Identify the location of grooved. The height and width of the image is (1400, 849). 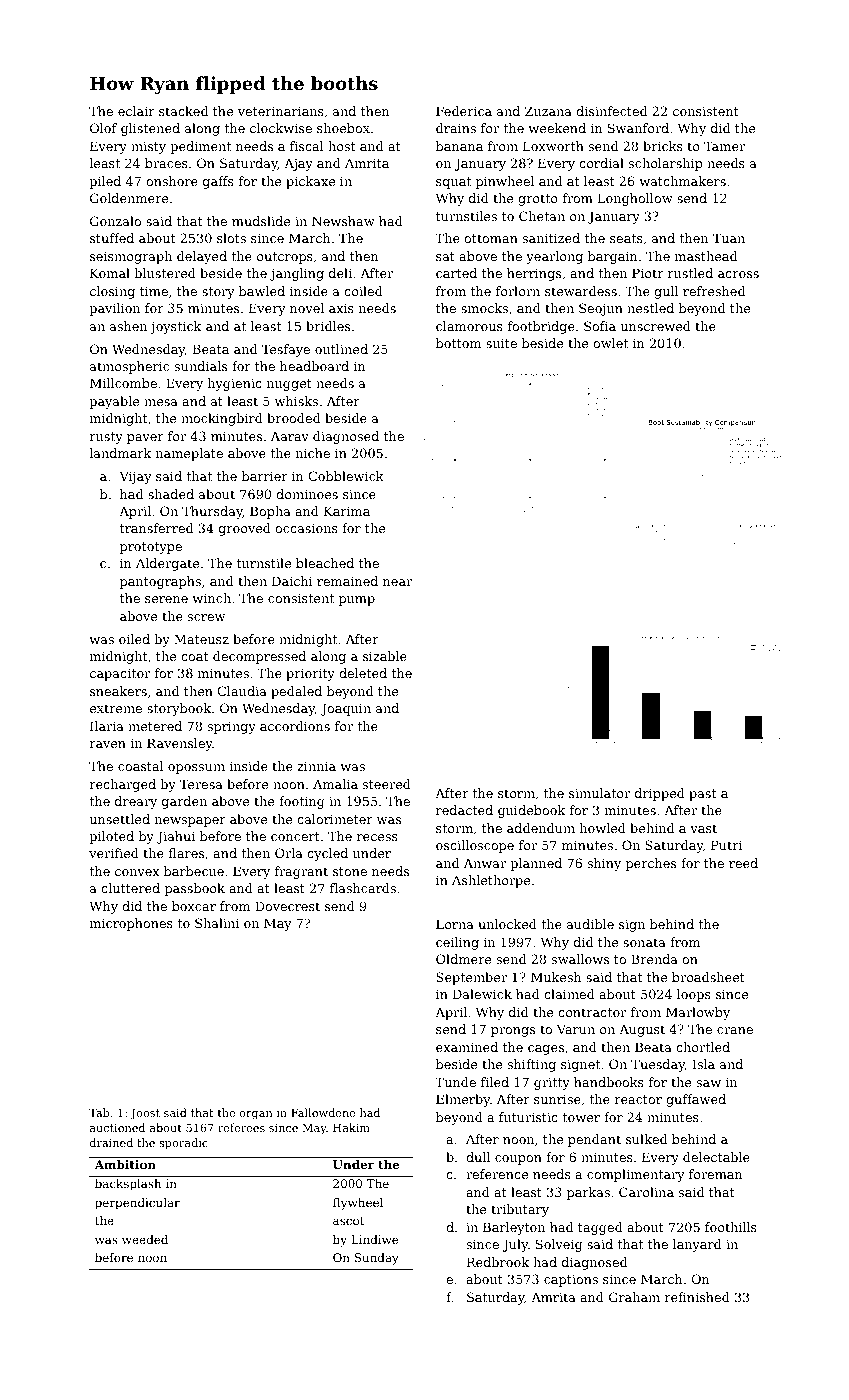
(245, 529).
